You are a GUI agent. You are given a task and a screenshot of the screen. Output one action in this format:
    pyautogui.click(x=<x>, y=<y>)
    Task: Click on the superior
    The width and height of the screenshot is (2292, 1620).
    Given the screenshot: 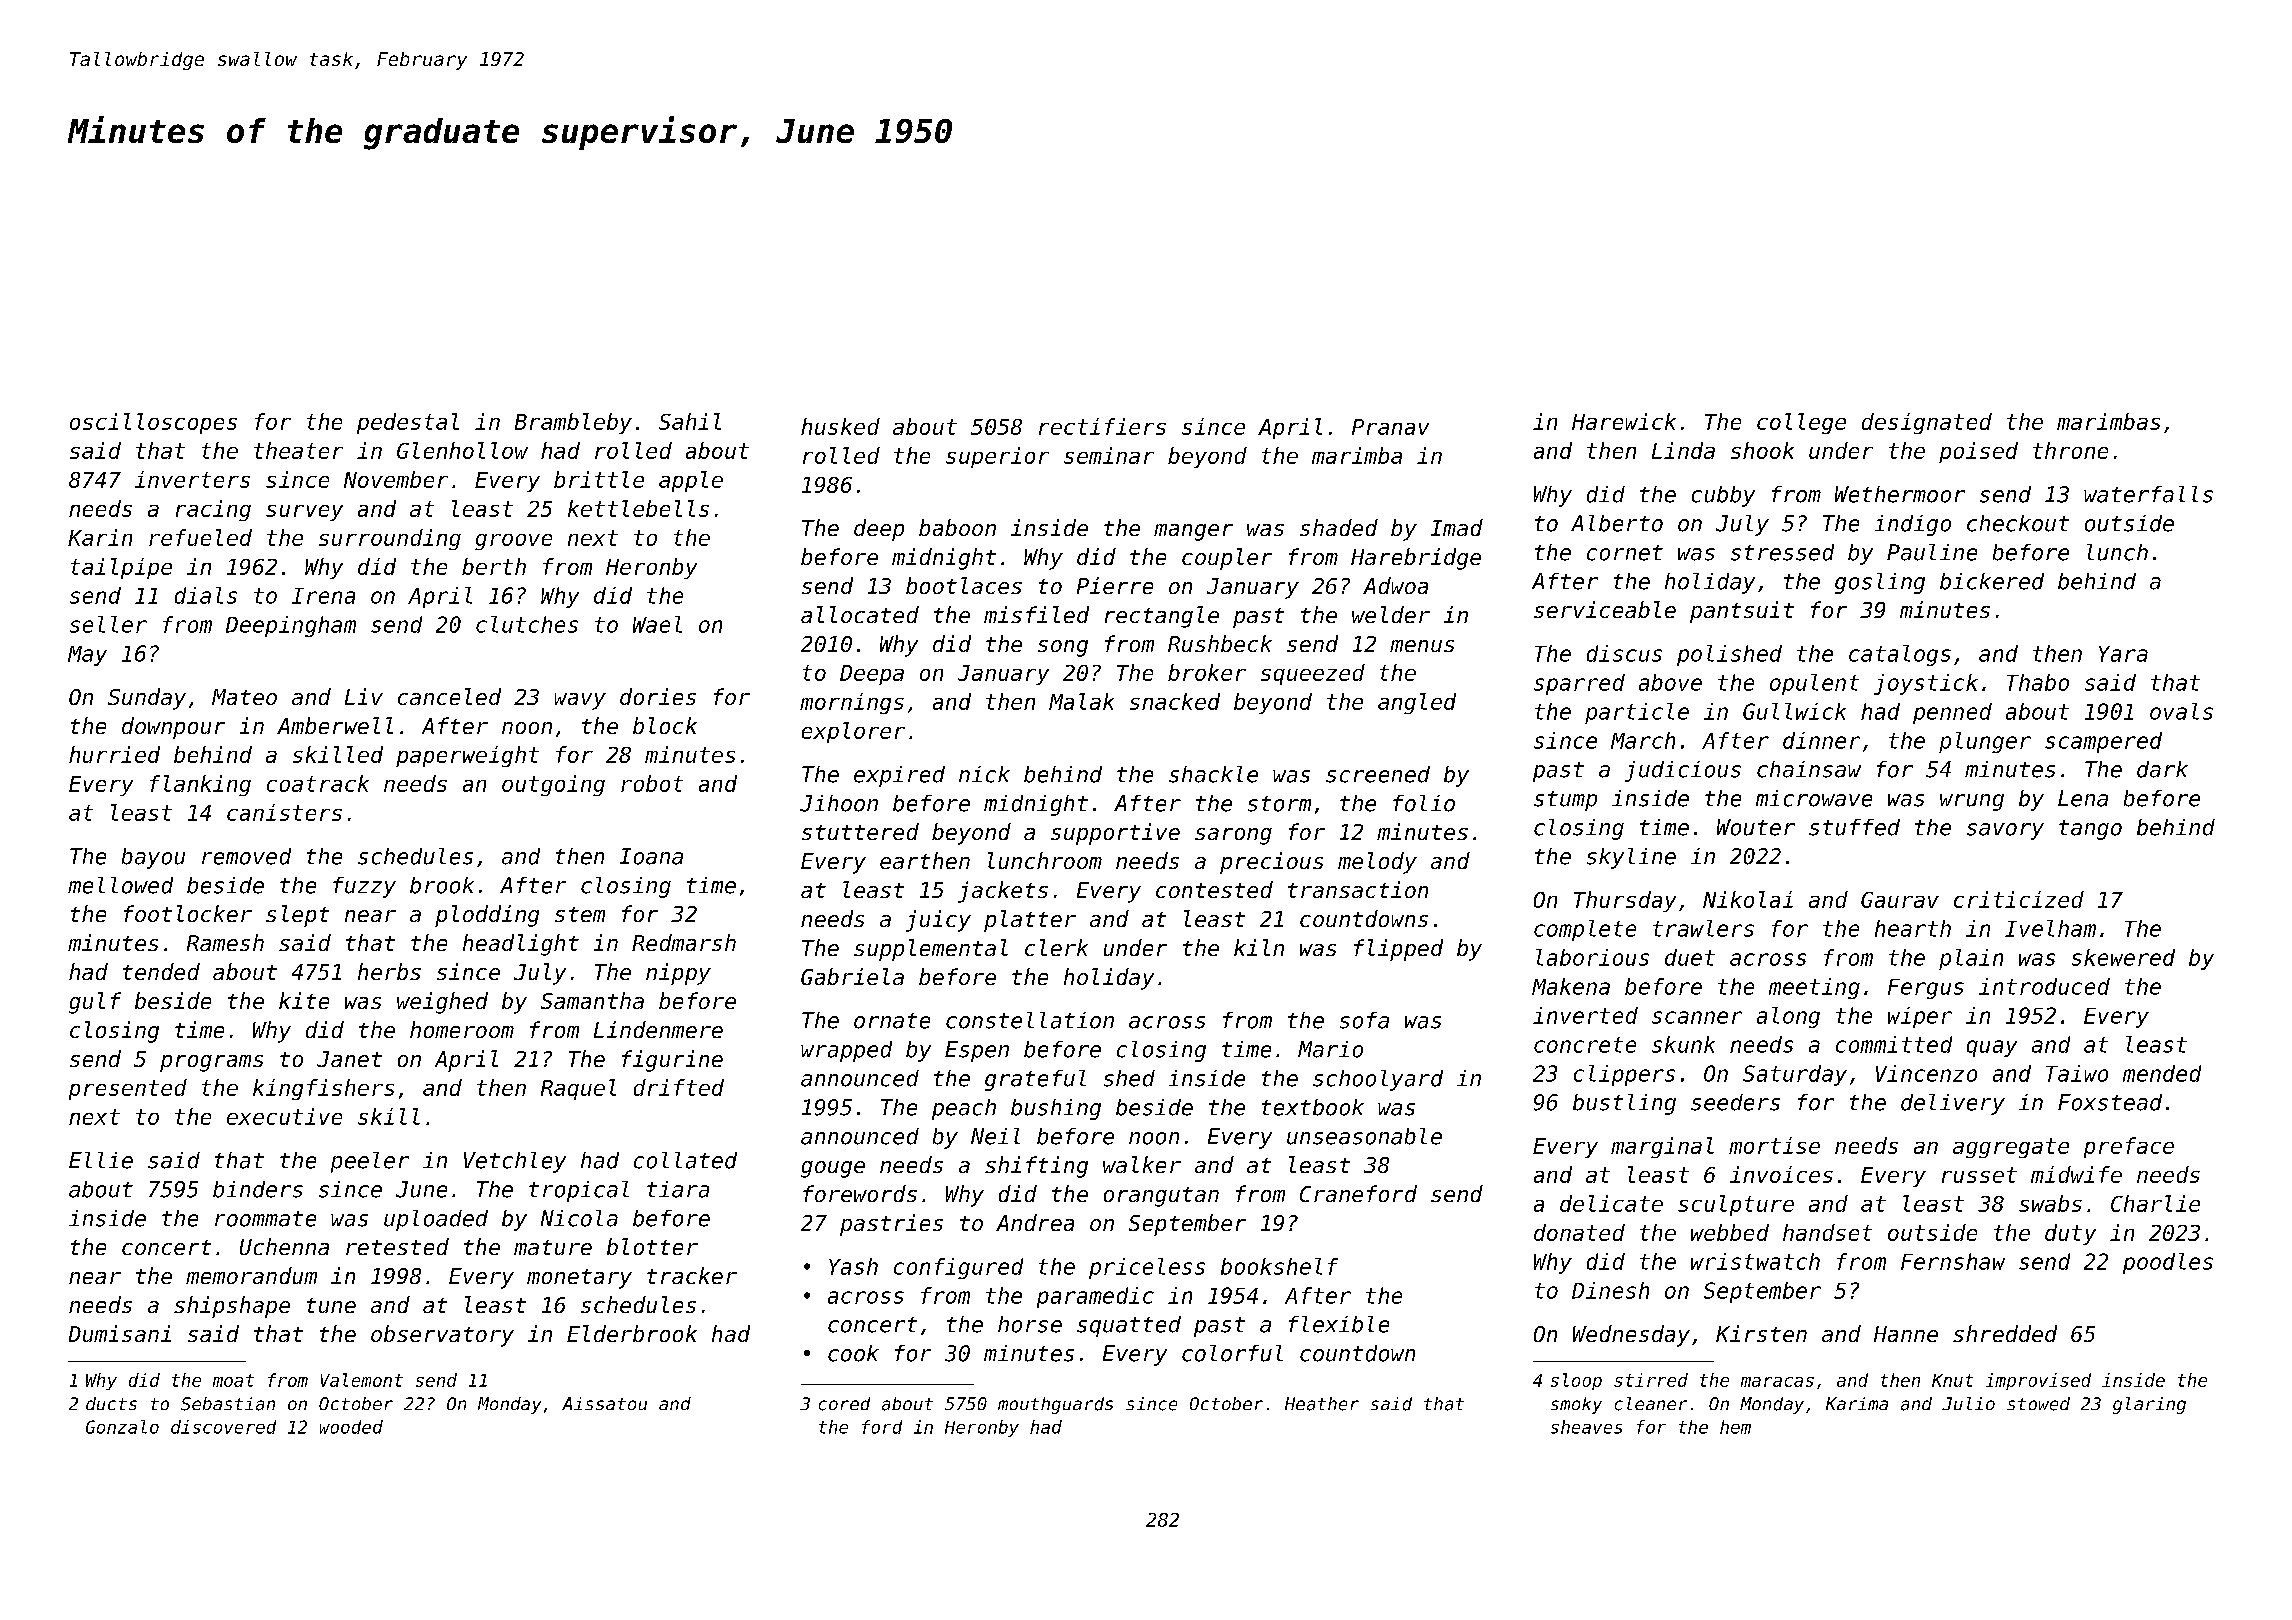 What is the action you would take?
    pyautogui.click(x=997, y=457)
